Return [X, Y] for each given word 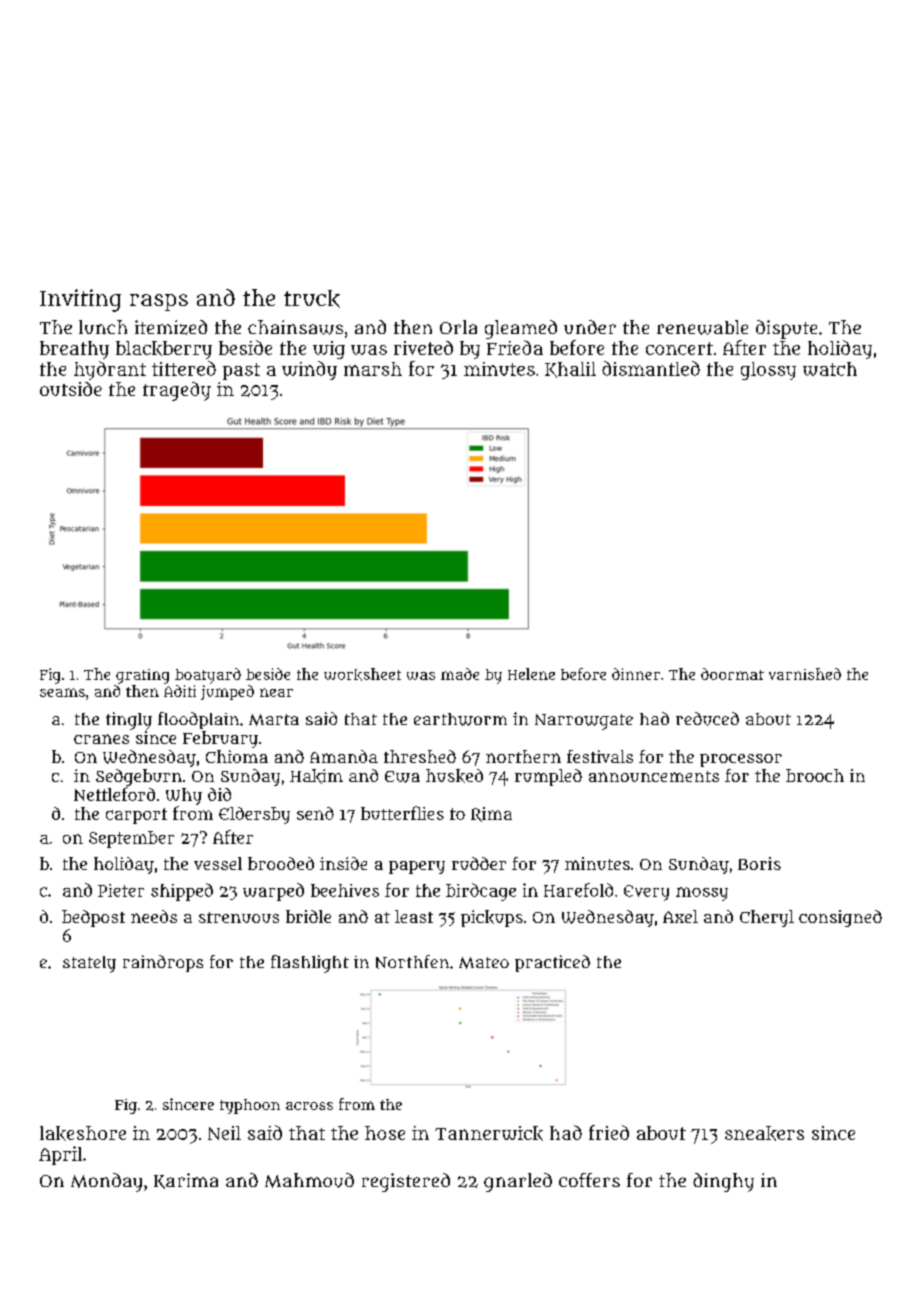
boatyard [208, 676]
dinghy [723, 1182]
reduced [707, 719]
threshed [420, 756]
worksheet [362, 674]
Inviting [80, 300]
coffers [589, 1180]
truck [312, 299]
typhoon [250, 1106]
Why [184, 796]
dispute [786, 329]
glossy [768, 371]
